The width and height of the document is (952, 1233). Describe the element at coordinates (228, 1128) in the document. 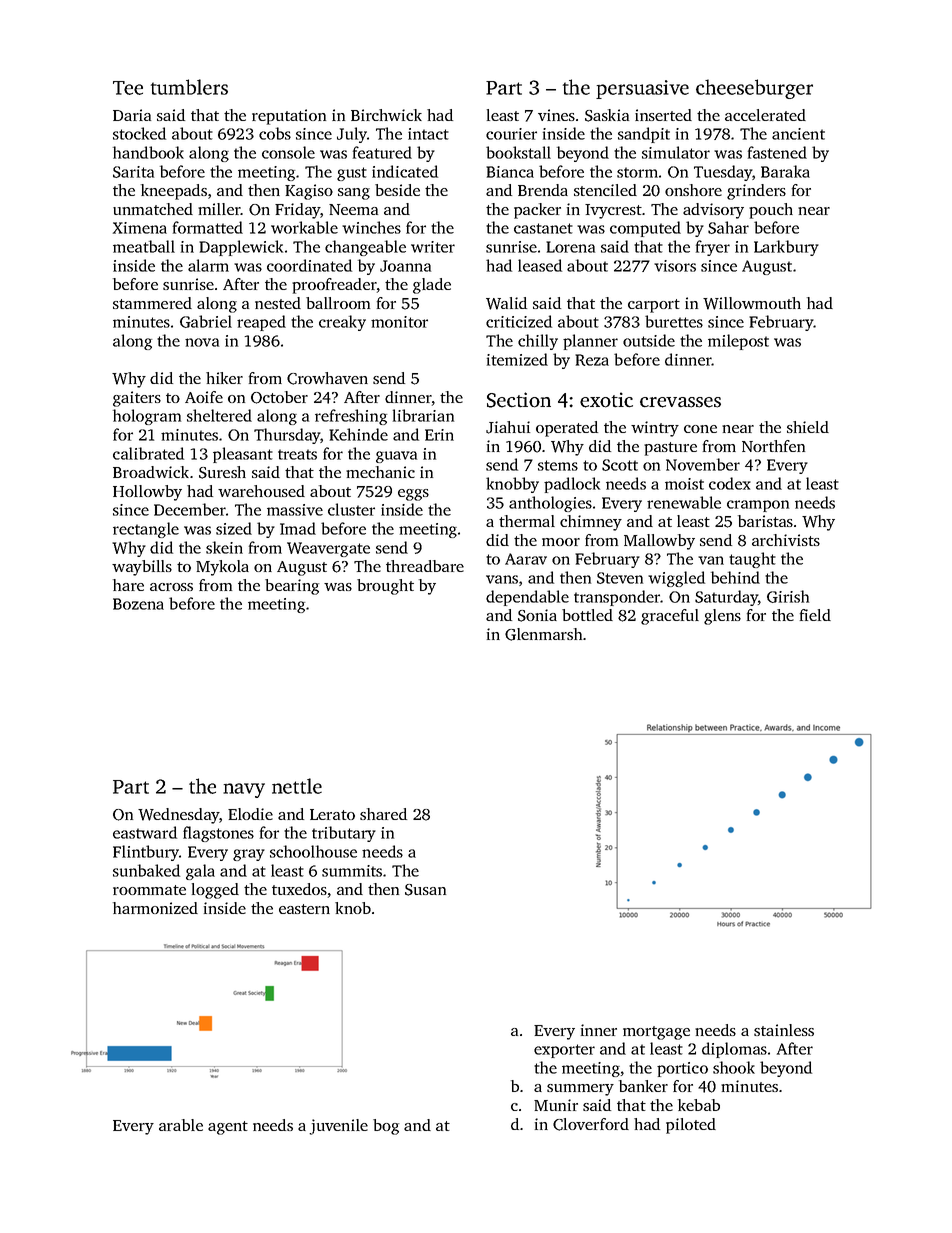

I see `agent` at that location.
